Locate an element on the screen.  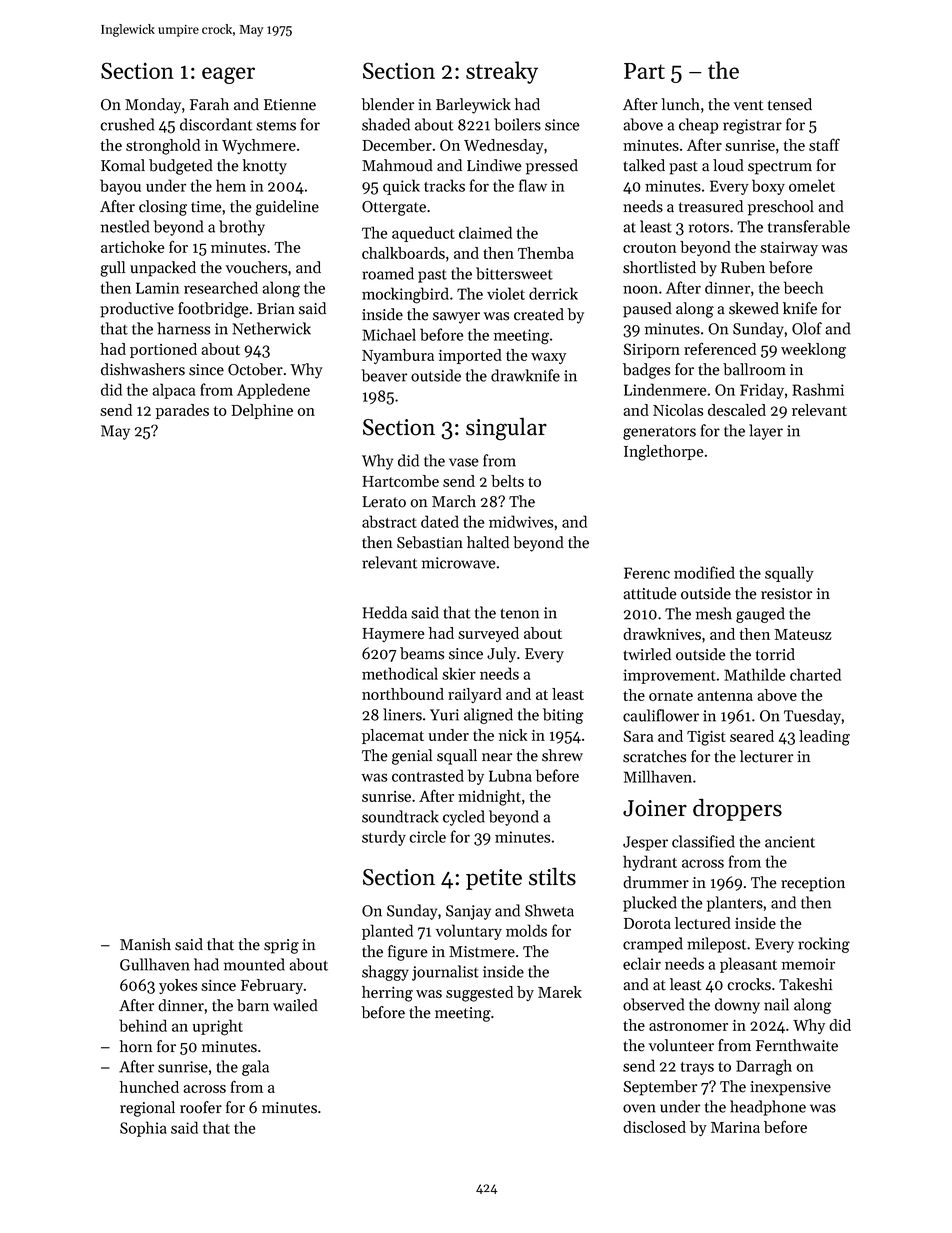
Sophia is located at coordinates (143, 1129).
